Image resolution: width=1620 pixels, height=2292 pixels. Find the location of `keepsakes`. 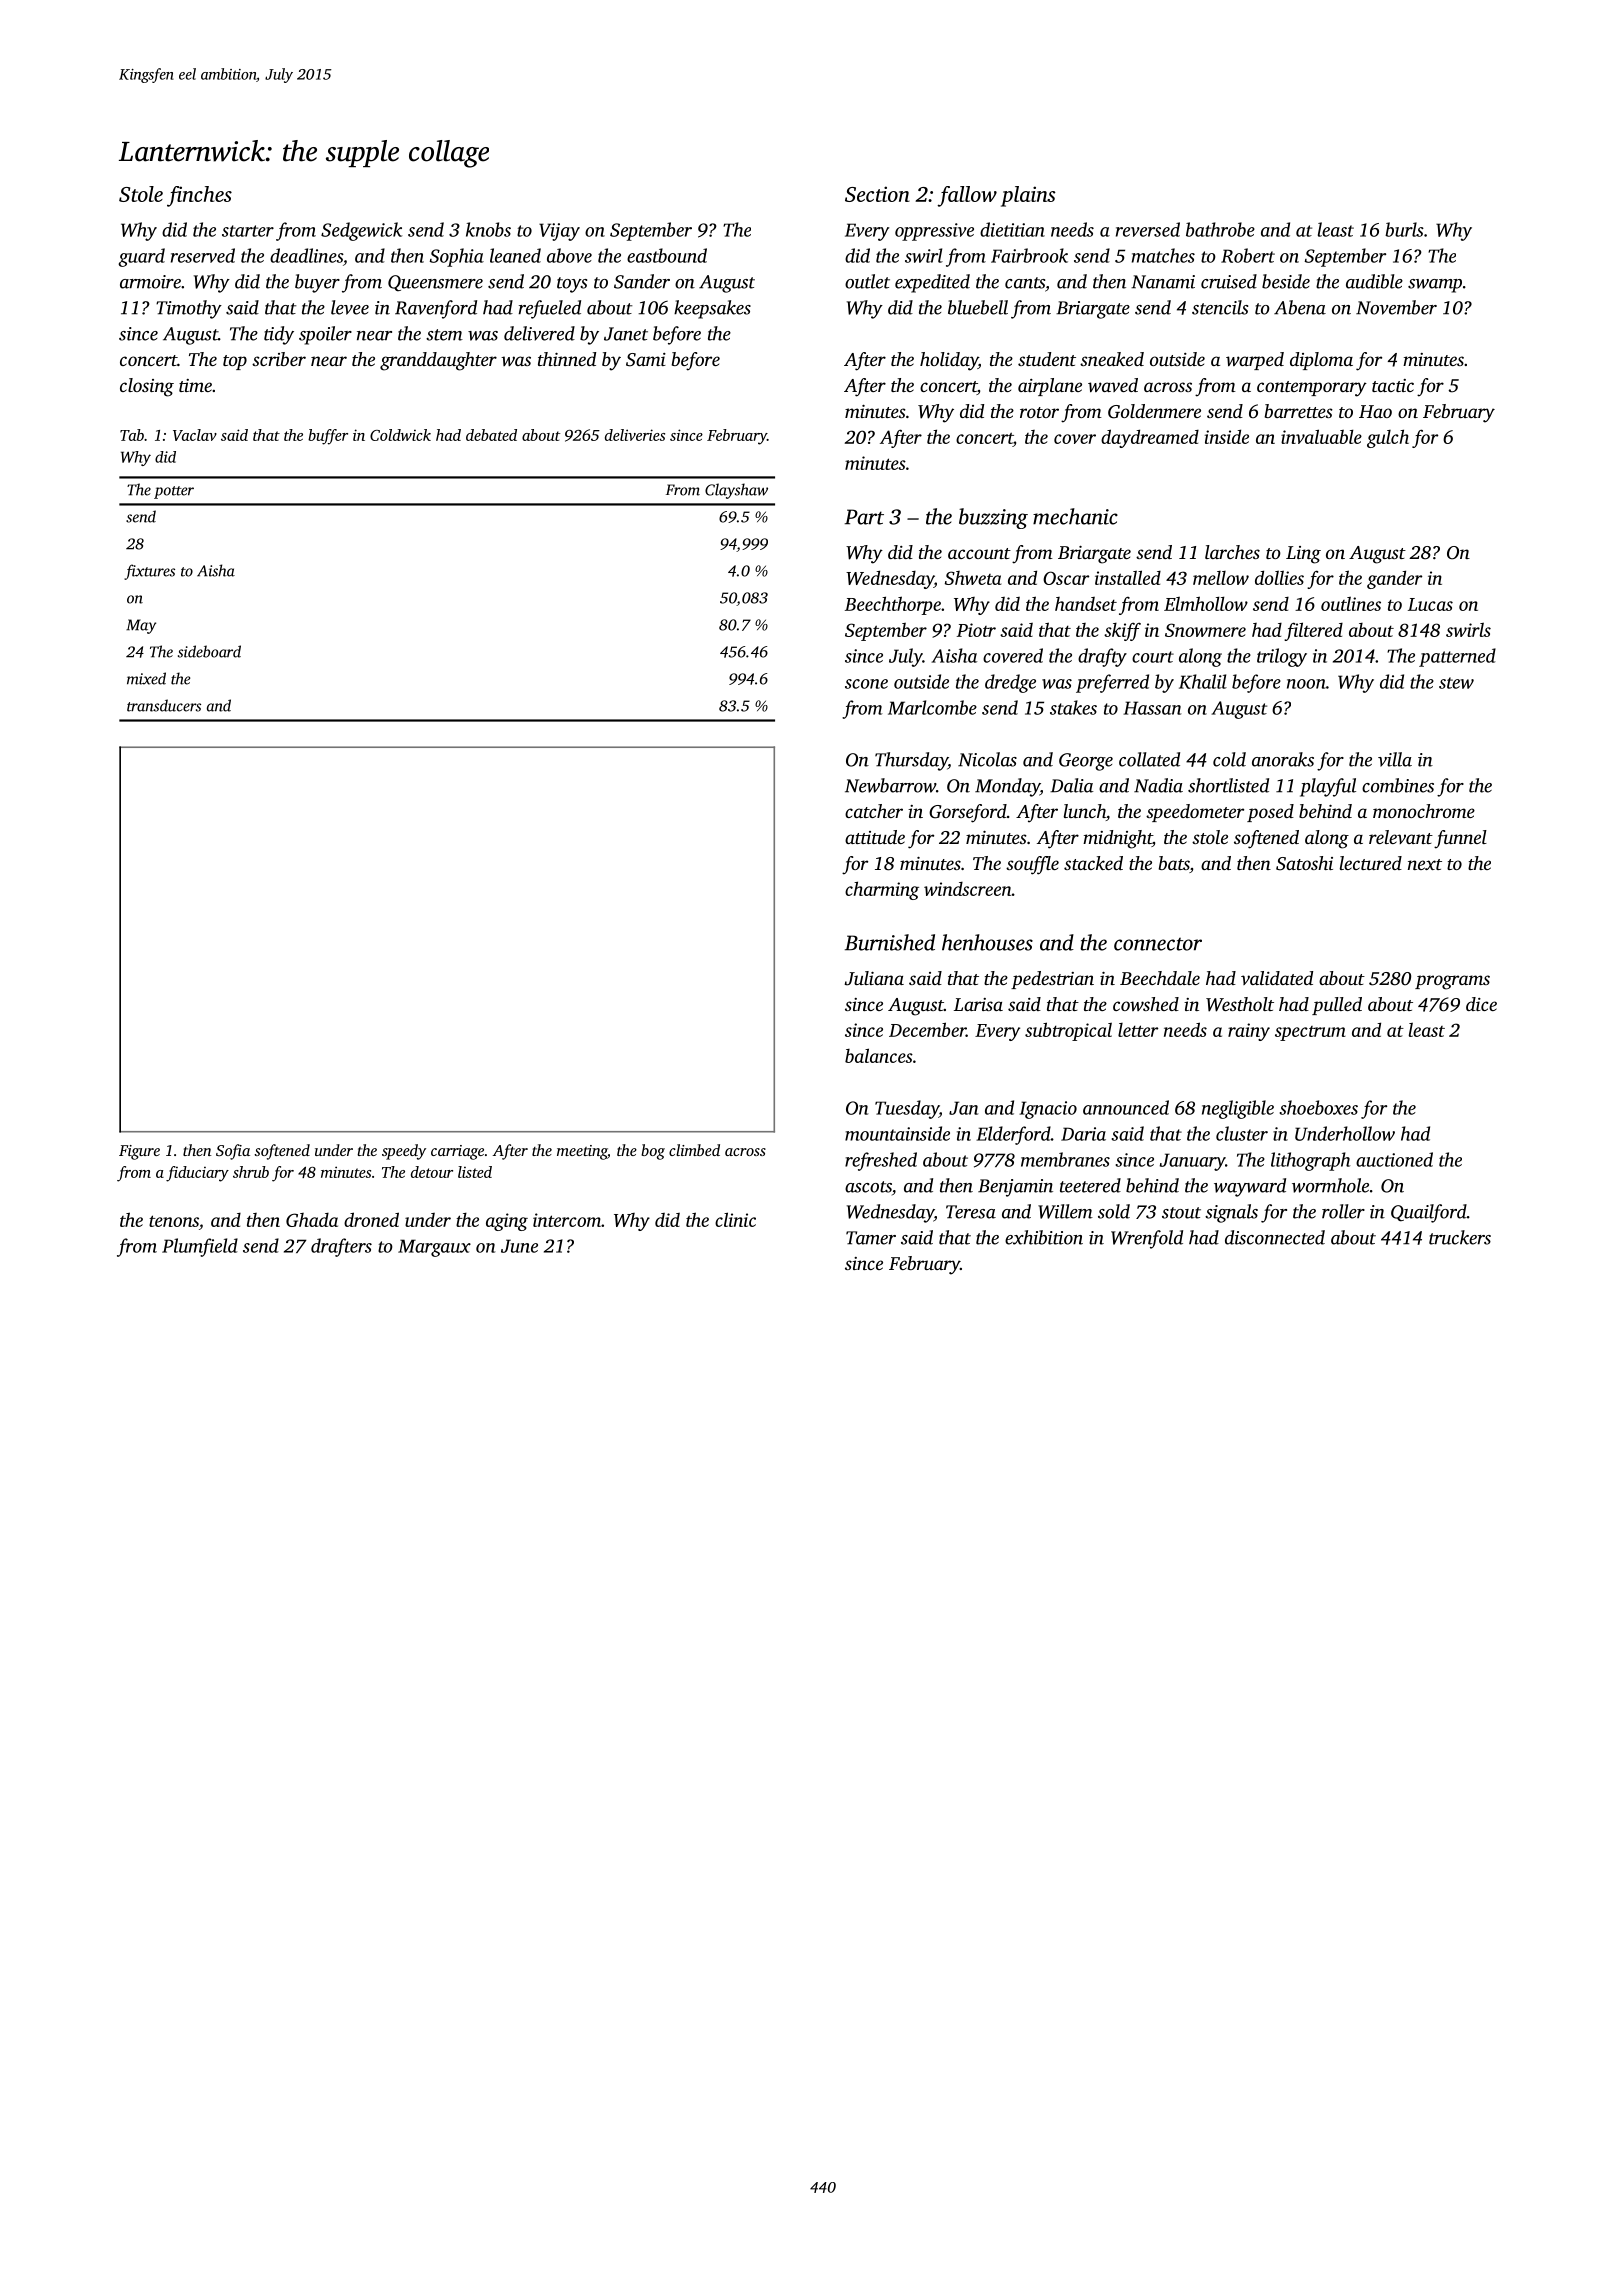

keepsakes is located at coordinates (712, 309).
